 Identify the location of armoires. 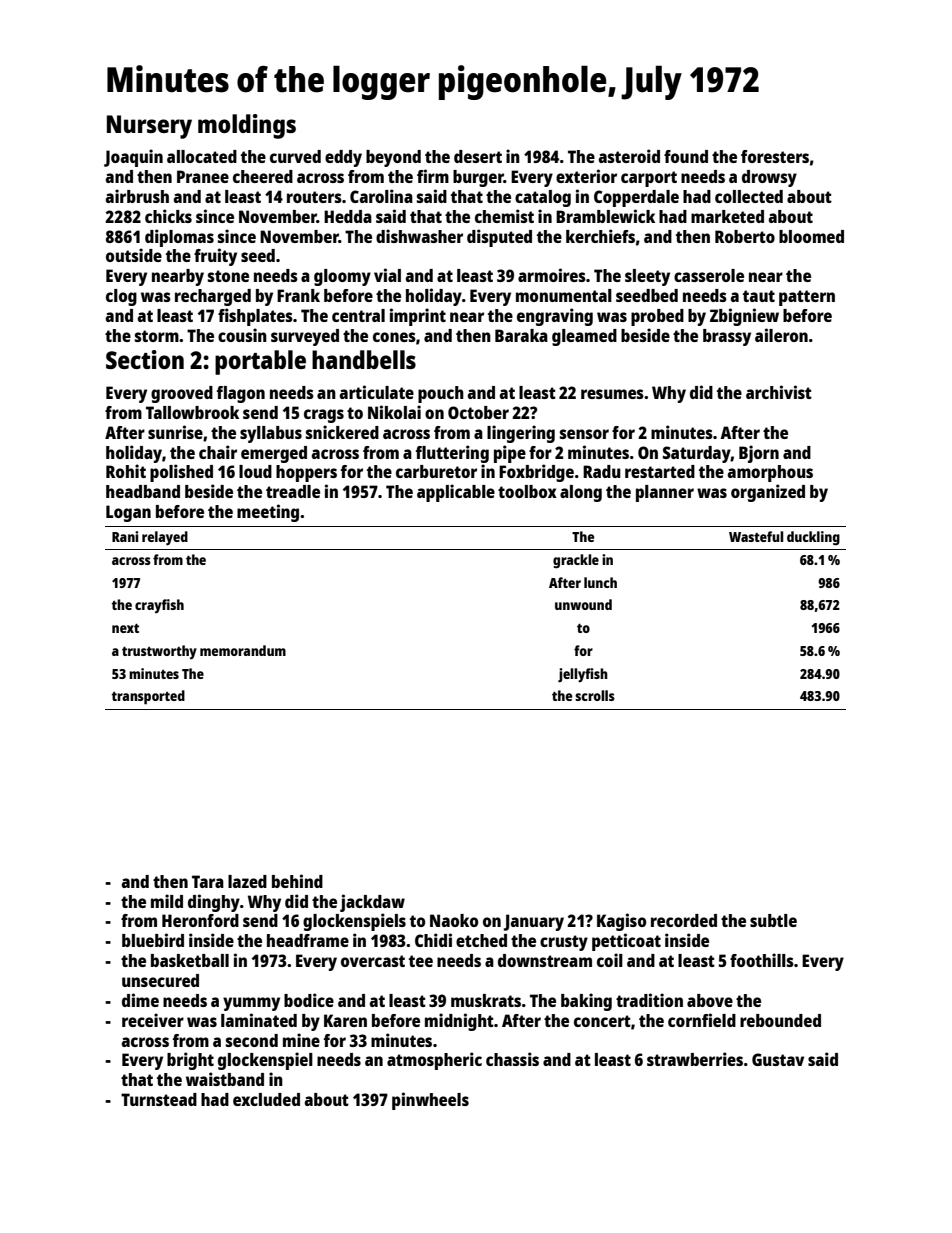
(552, 275).
